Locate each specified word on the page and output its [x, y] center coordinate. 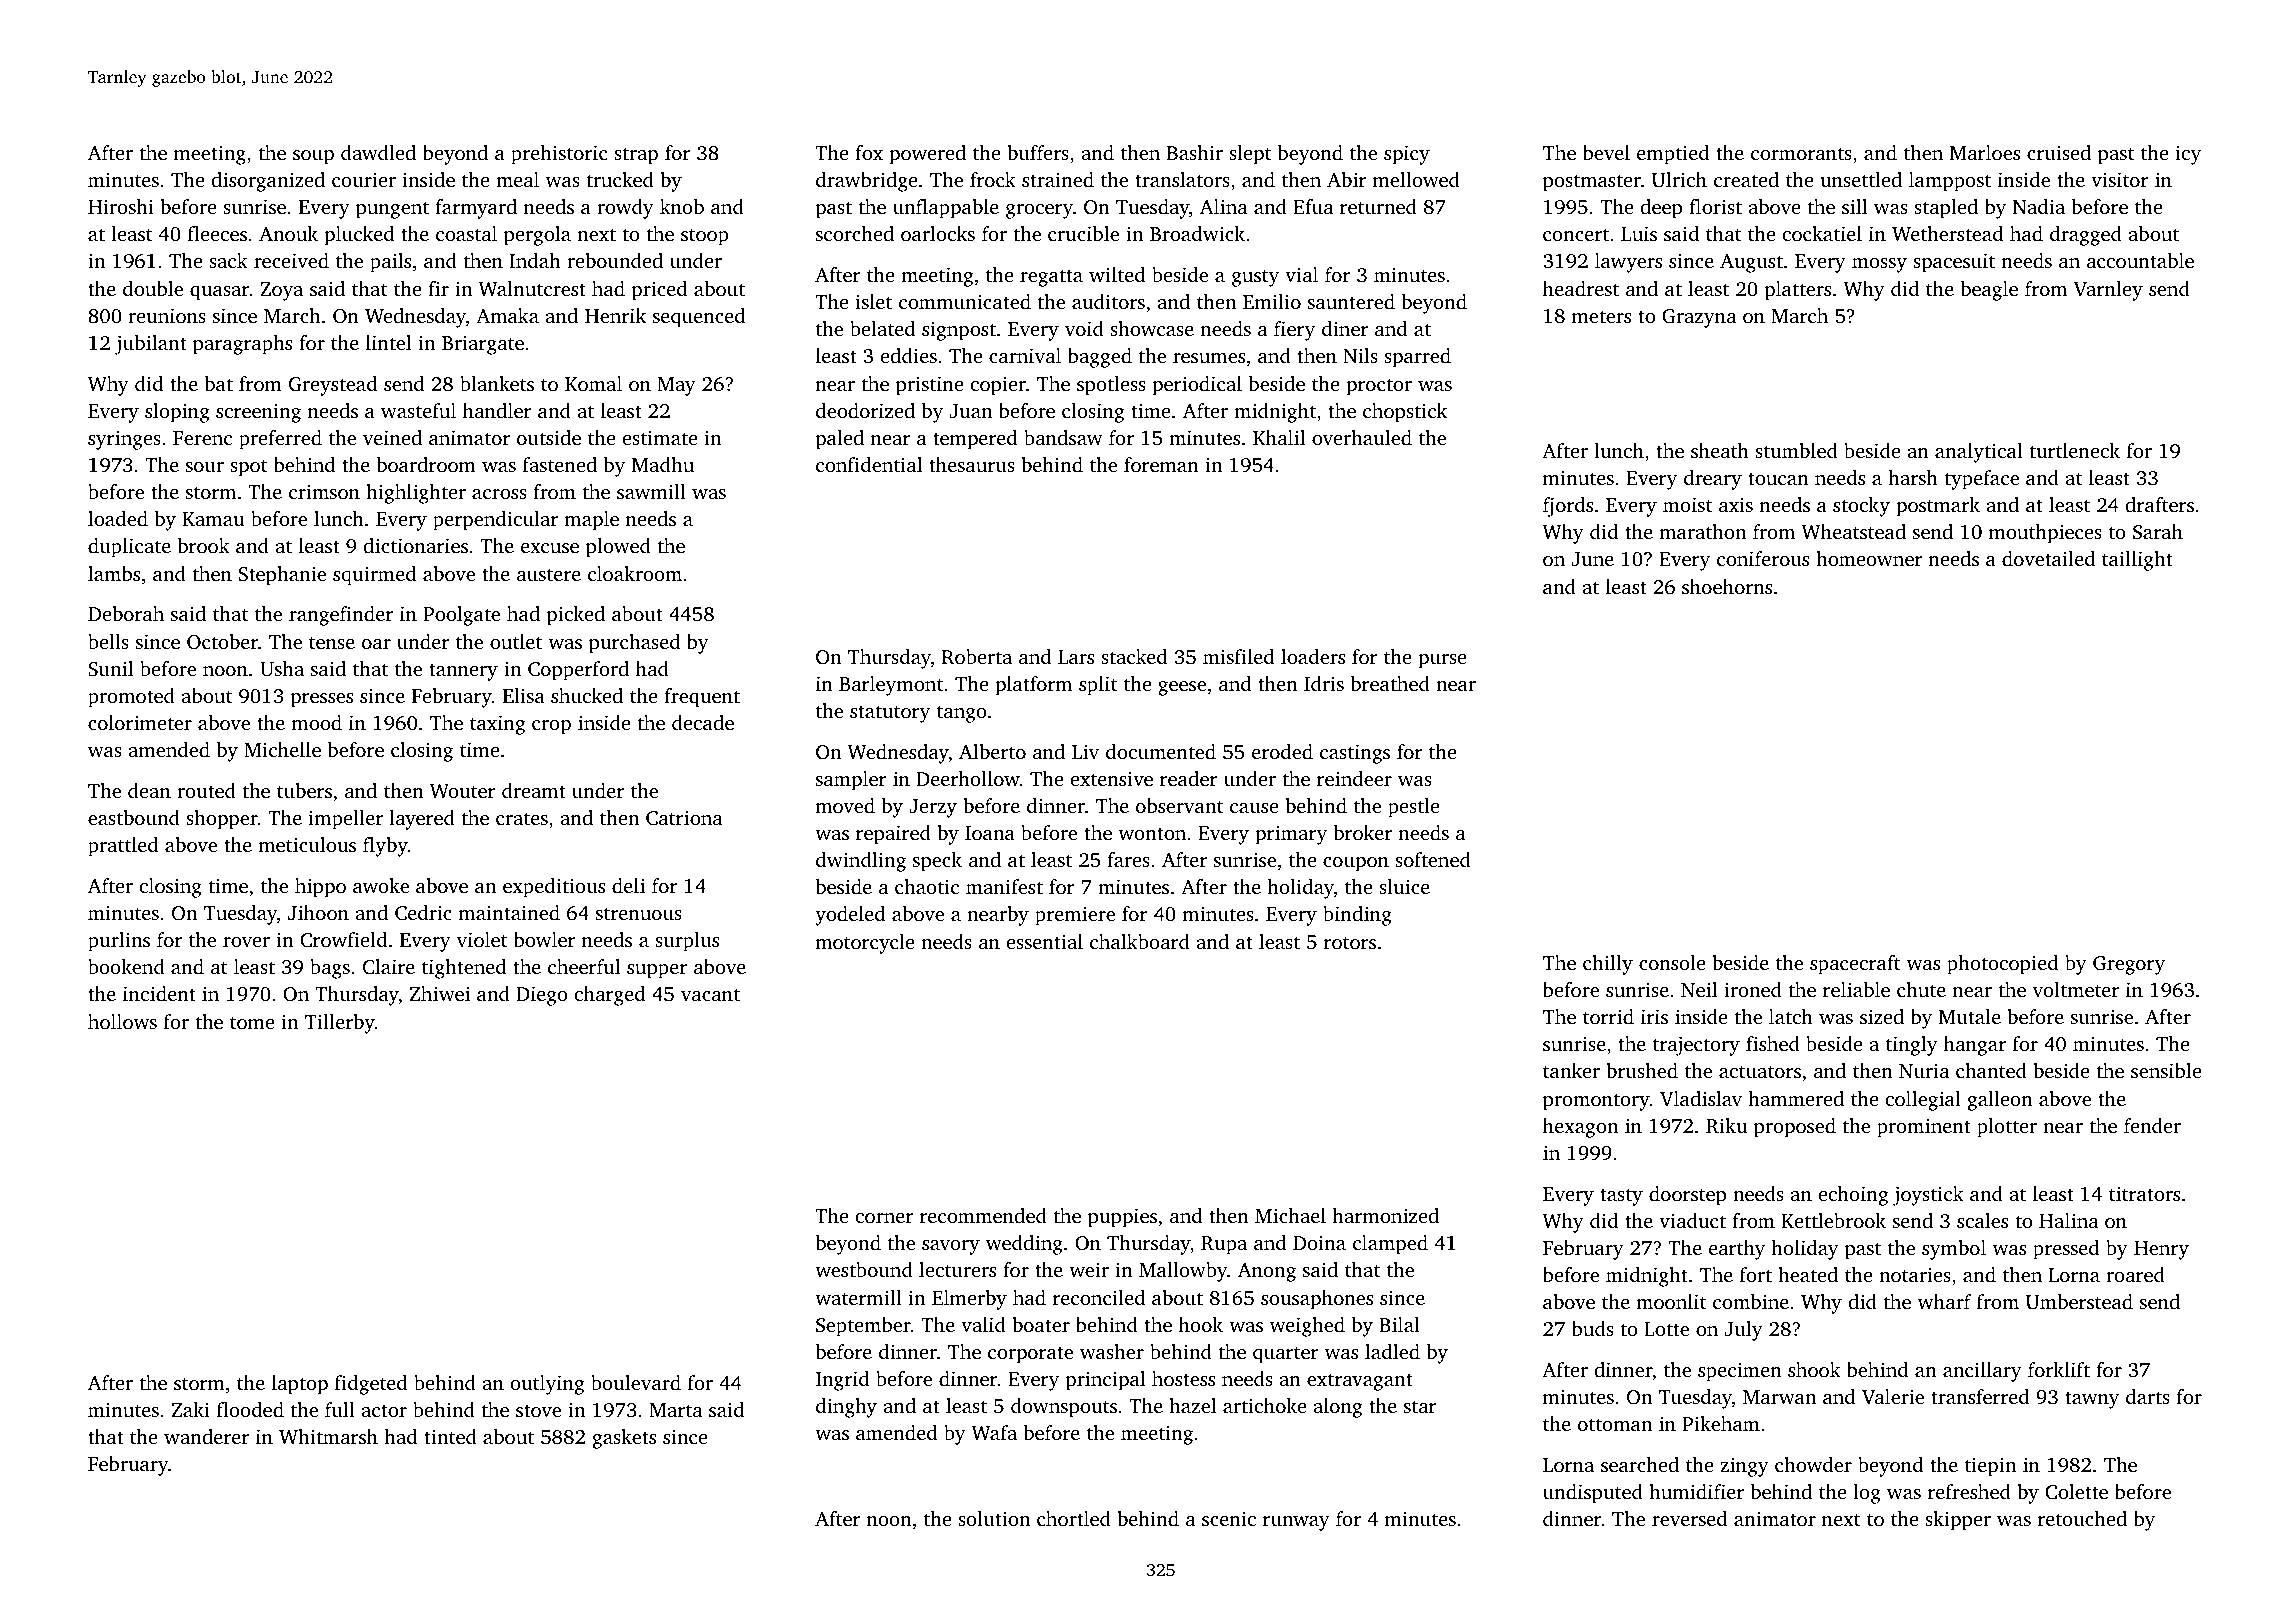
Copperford [578, 671]
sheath [1720, 450]
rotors [1350, 943]
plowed [618, 548]
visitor [2120, 179]
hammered [1796, 1098]
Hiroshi [120, 206]
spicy [1407, 155]
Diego [542, 996]
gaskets [624, 1439]
